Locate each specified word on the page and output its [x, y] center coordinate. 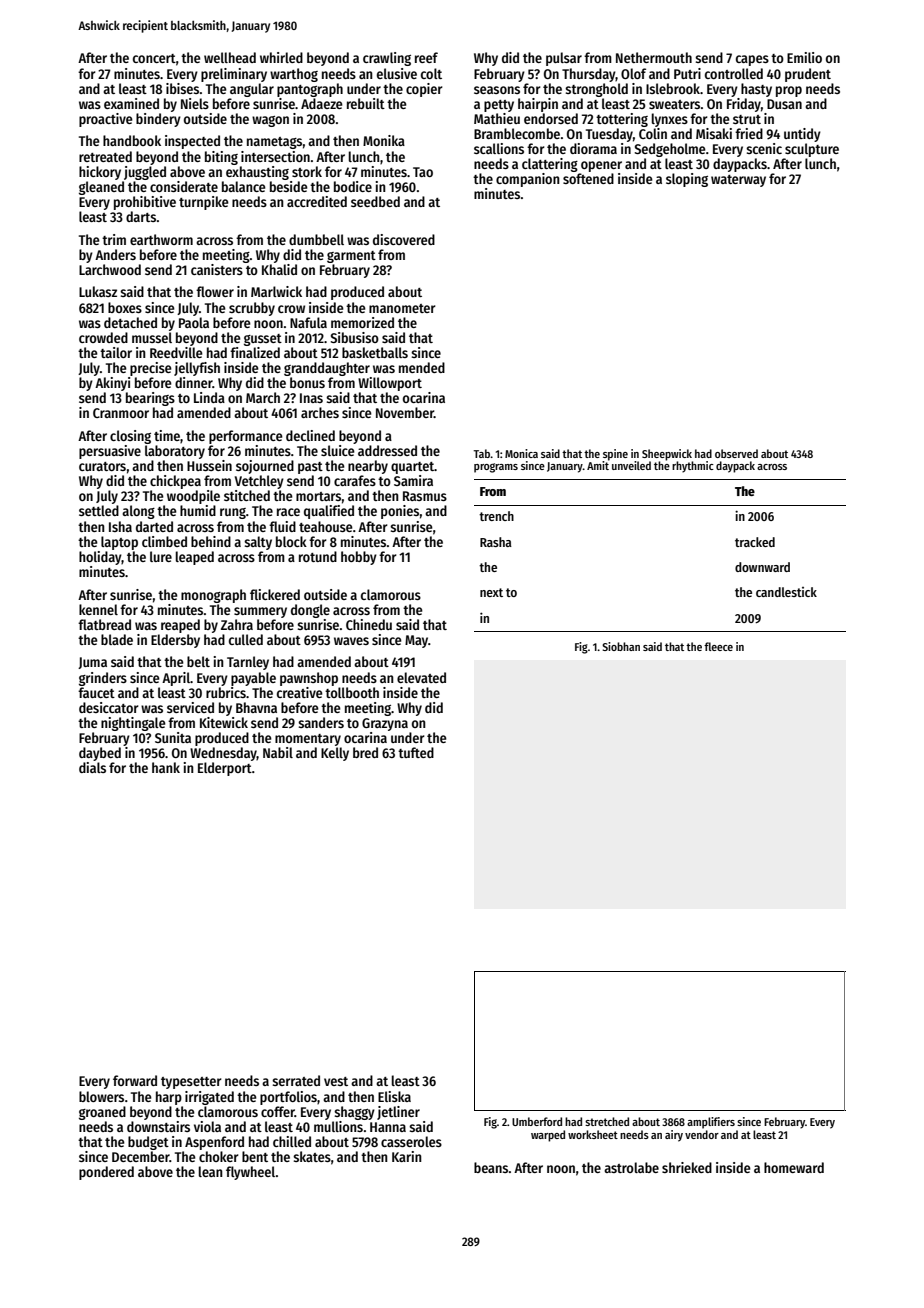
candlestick [786, 592]
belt [198, 661]
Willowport [390, 384]
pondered [106, 1173]
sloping [687, 180]
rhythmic [693, 467]
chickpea [175, 482]
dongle [310, 611]
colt [431, 73]
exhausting [257, 173]
